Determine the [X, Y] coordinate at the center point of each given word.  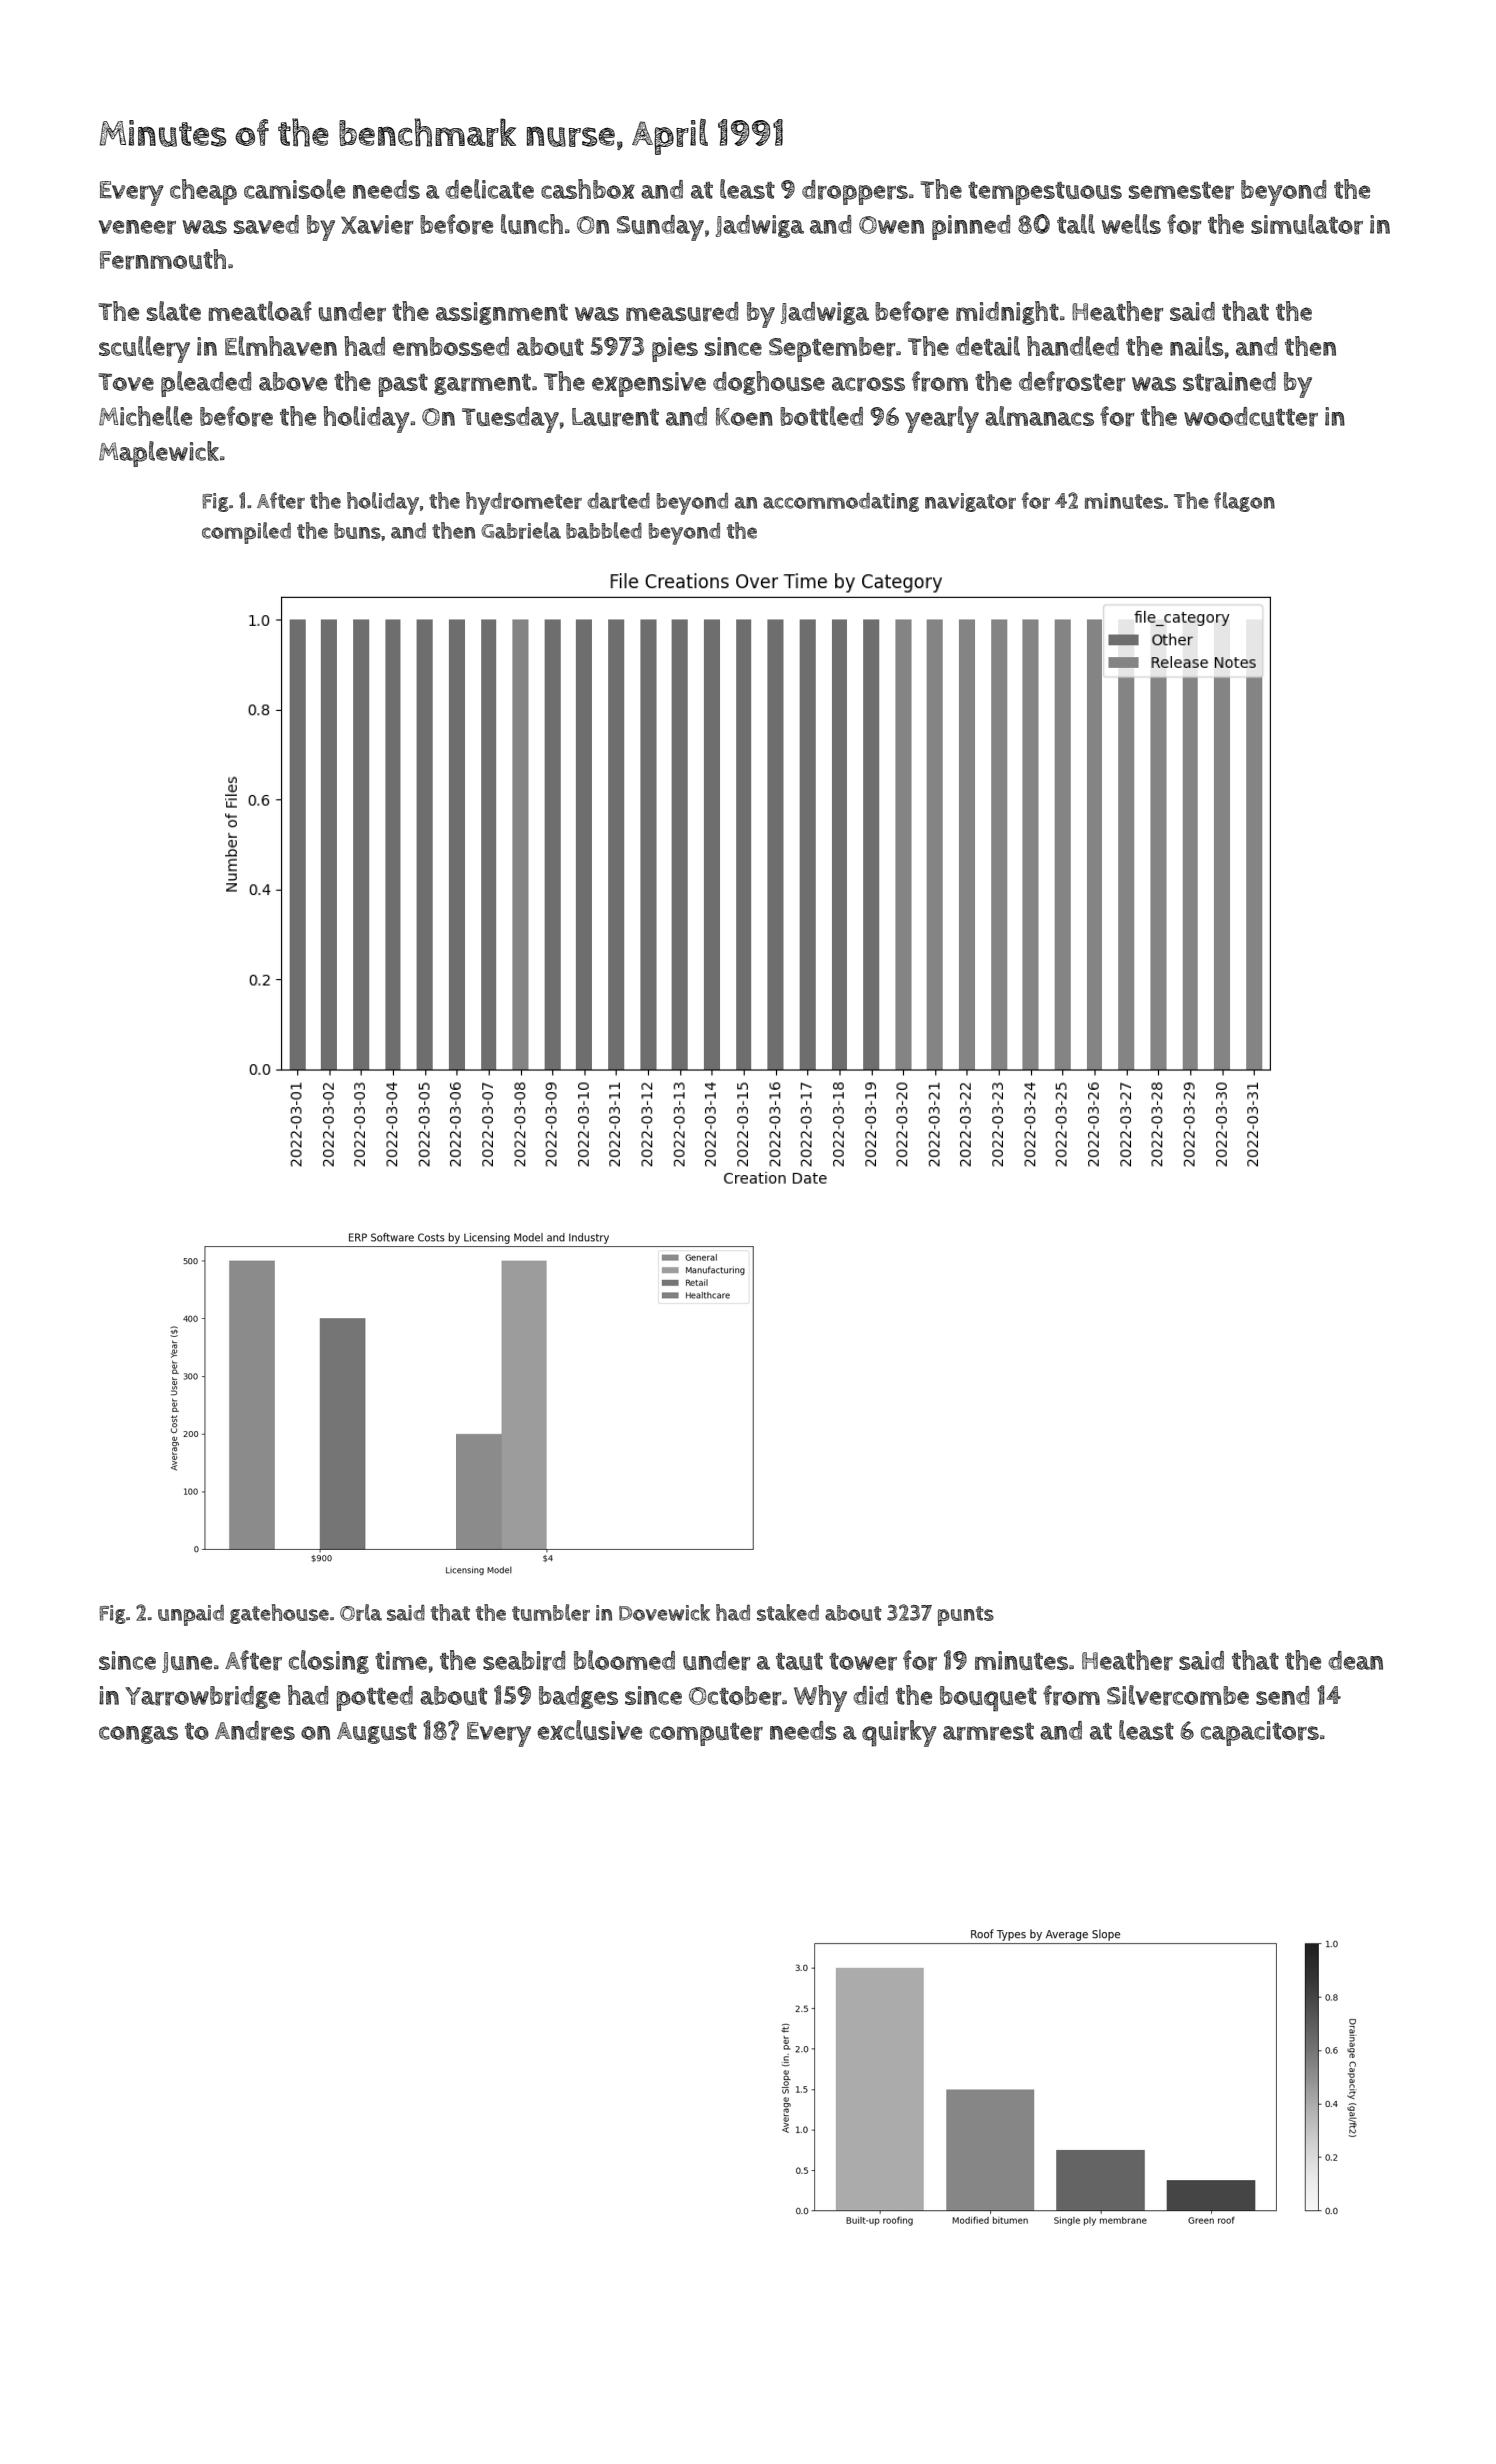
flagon [1244, 502]
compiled [246, 533]
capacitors [1260, 1733]
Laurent [615, 417]
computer [706, 1734]
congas [138, 1735]
